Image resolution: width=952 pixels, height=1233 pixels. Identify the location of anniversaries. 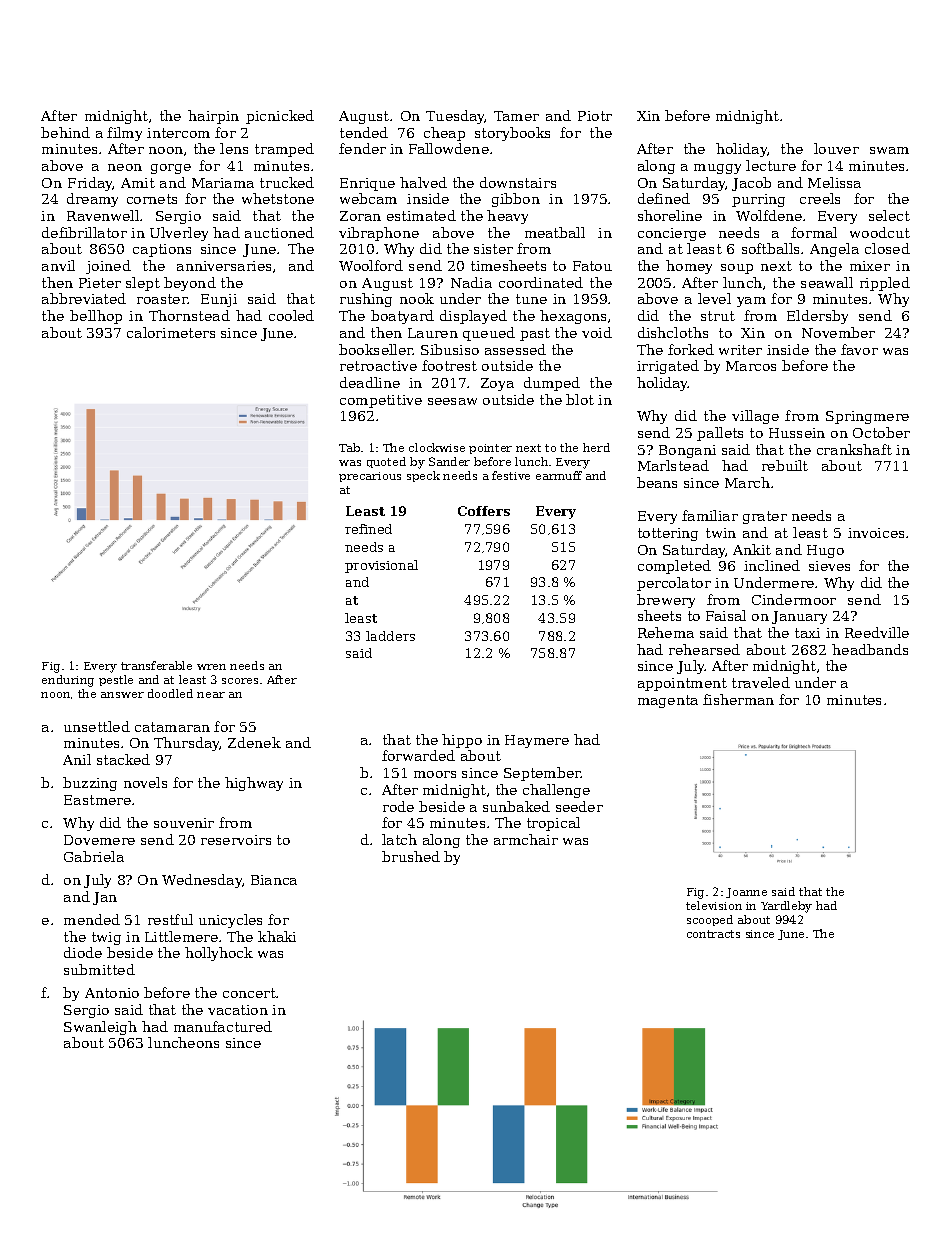
(224, 266).
